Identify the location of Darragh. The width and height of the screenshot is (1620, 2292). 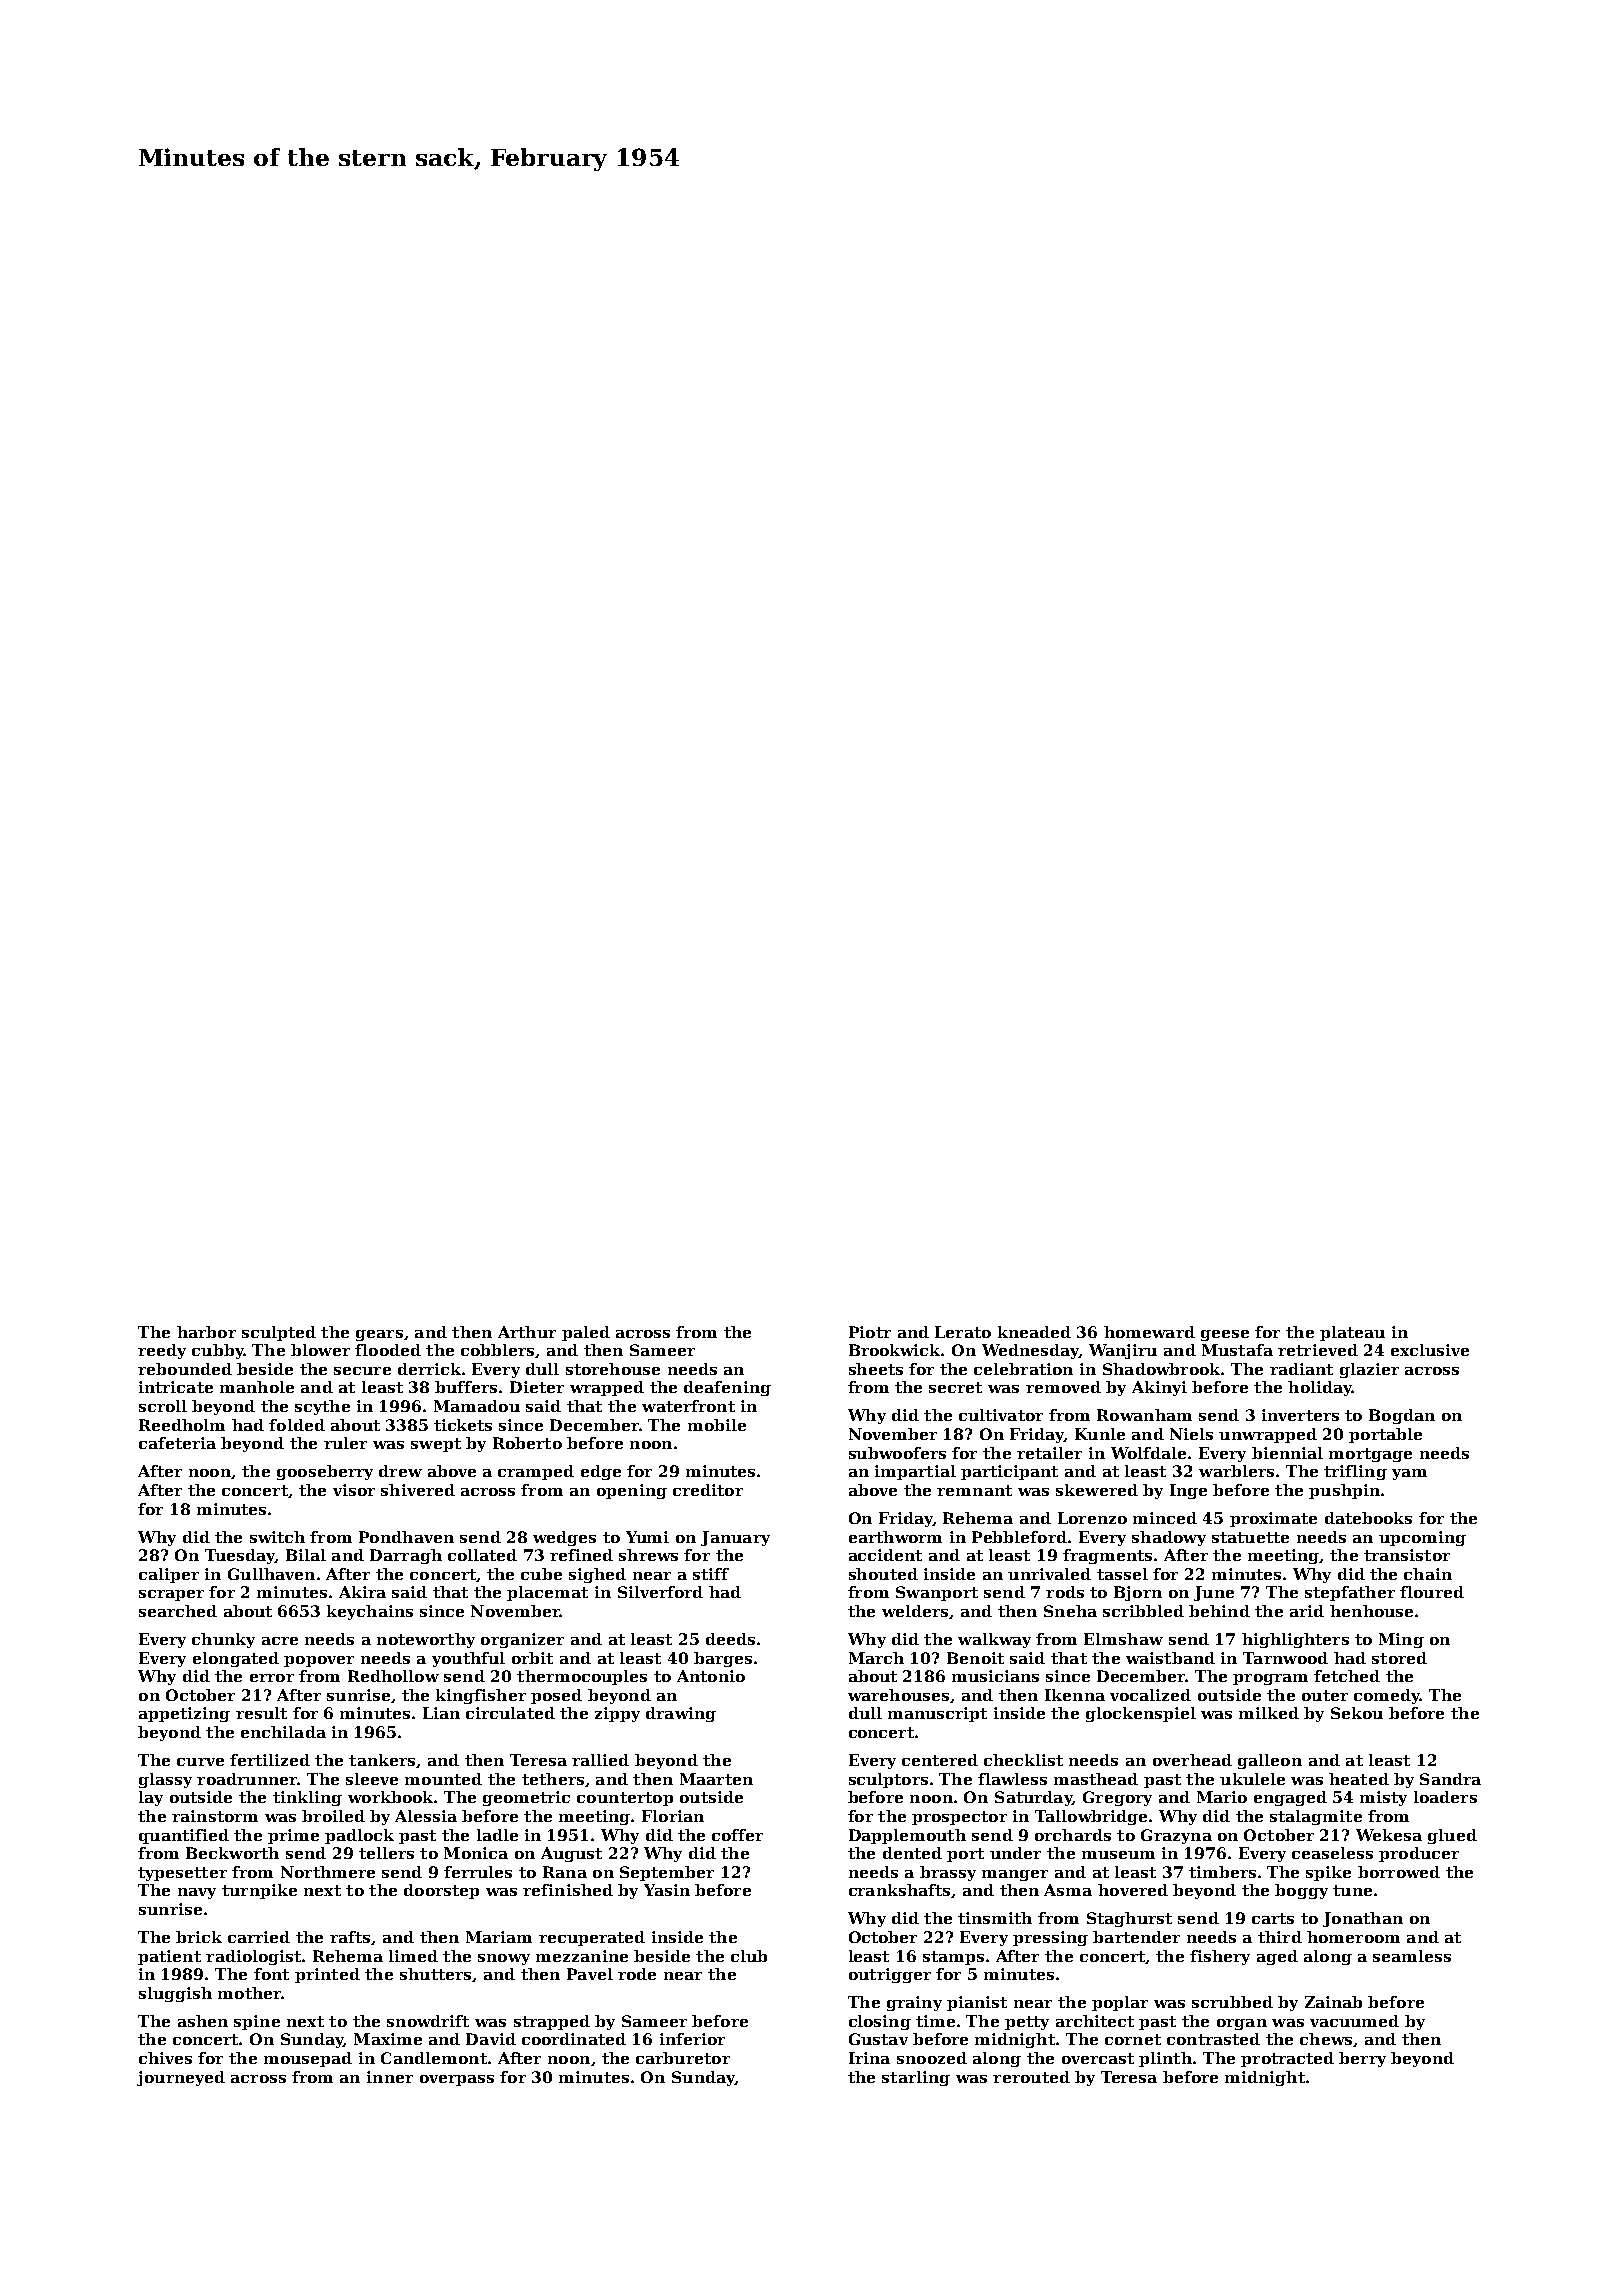
(406, 1556).
